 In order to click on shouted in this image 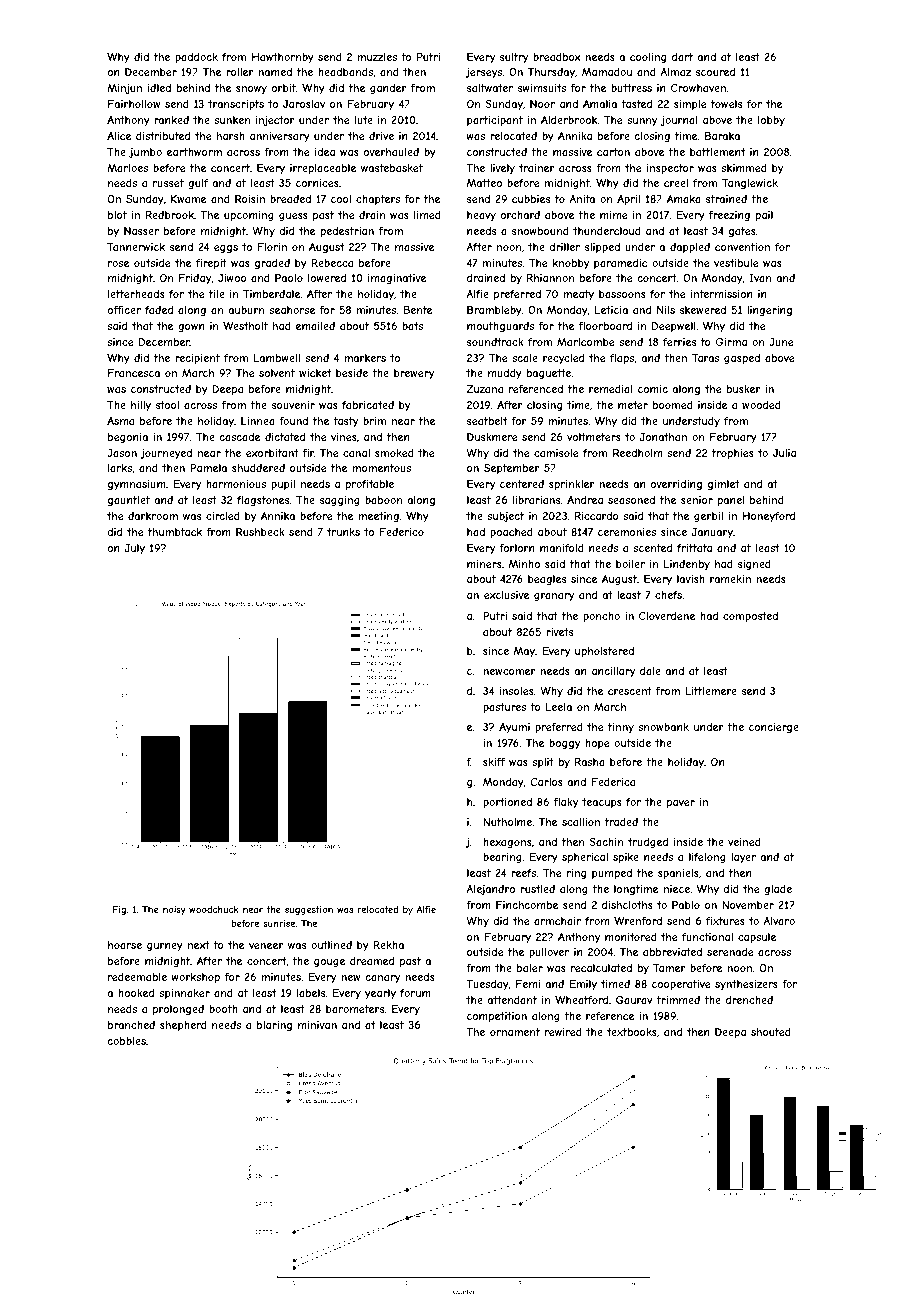, I will do `click(771, 1032)`.
